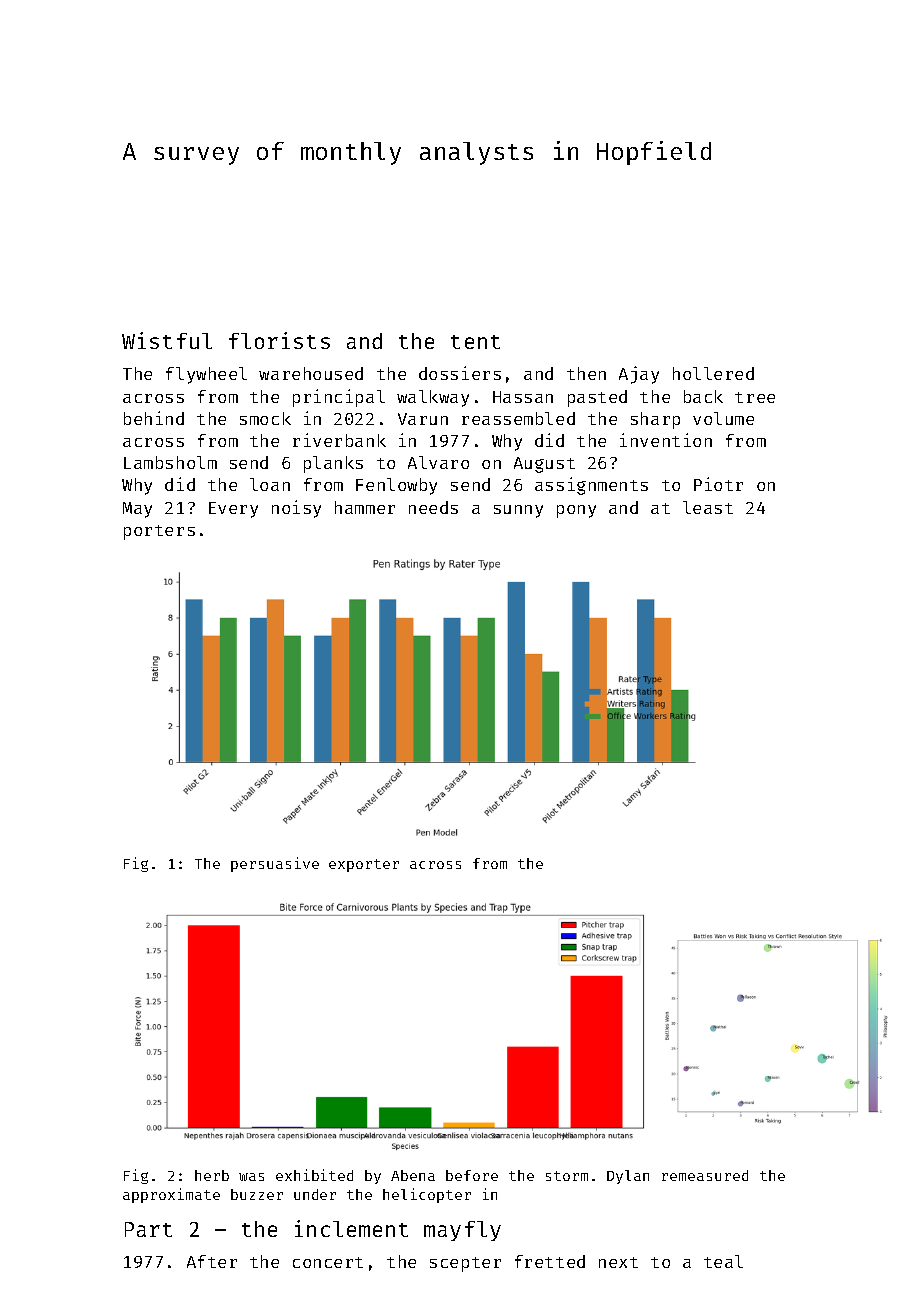  What do you see at coordinates (279, 340) in the document?
I see `florists` at bounding box center [279, 340].
